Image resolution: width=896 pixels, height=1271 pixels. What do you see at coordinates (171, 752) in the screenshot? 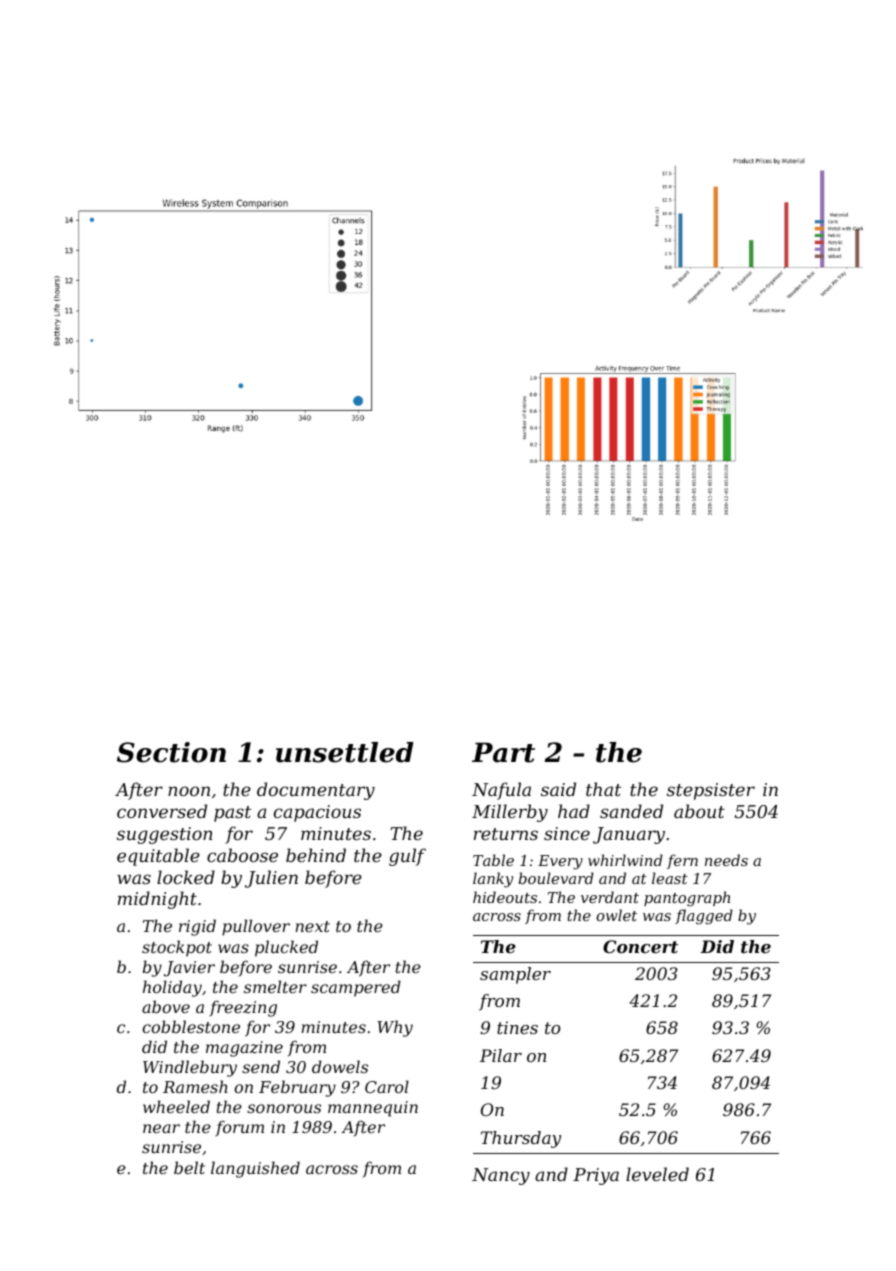
I see `Section` at bounding box center [171, 752].
